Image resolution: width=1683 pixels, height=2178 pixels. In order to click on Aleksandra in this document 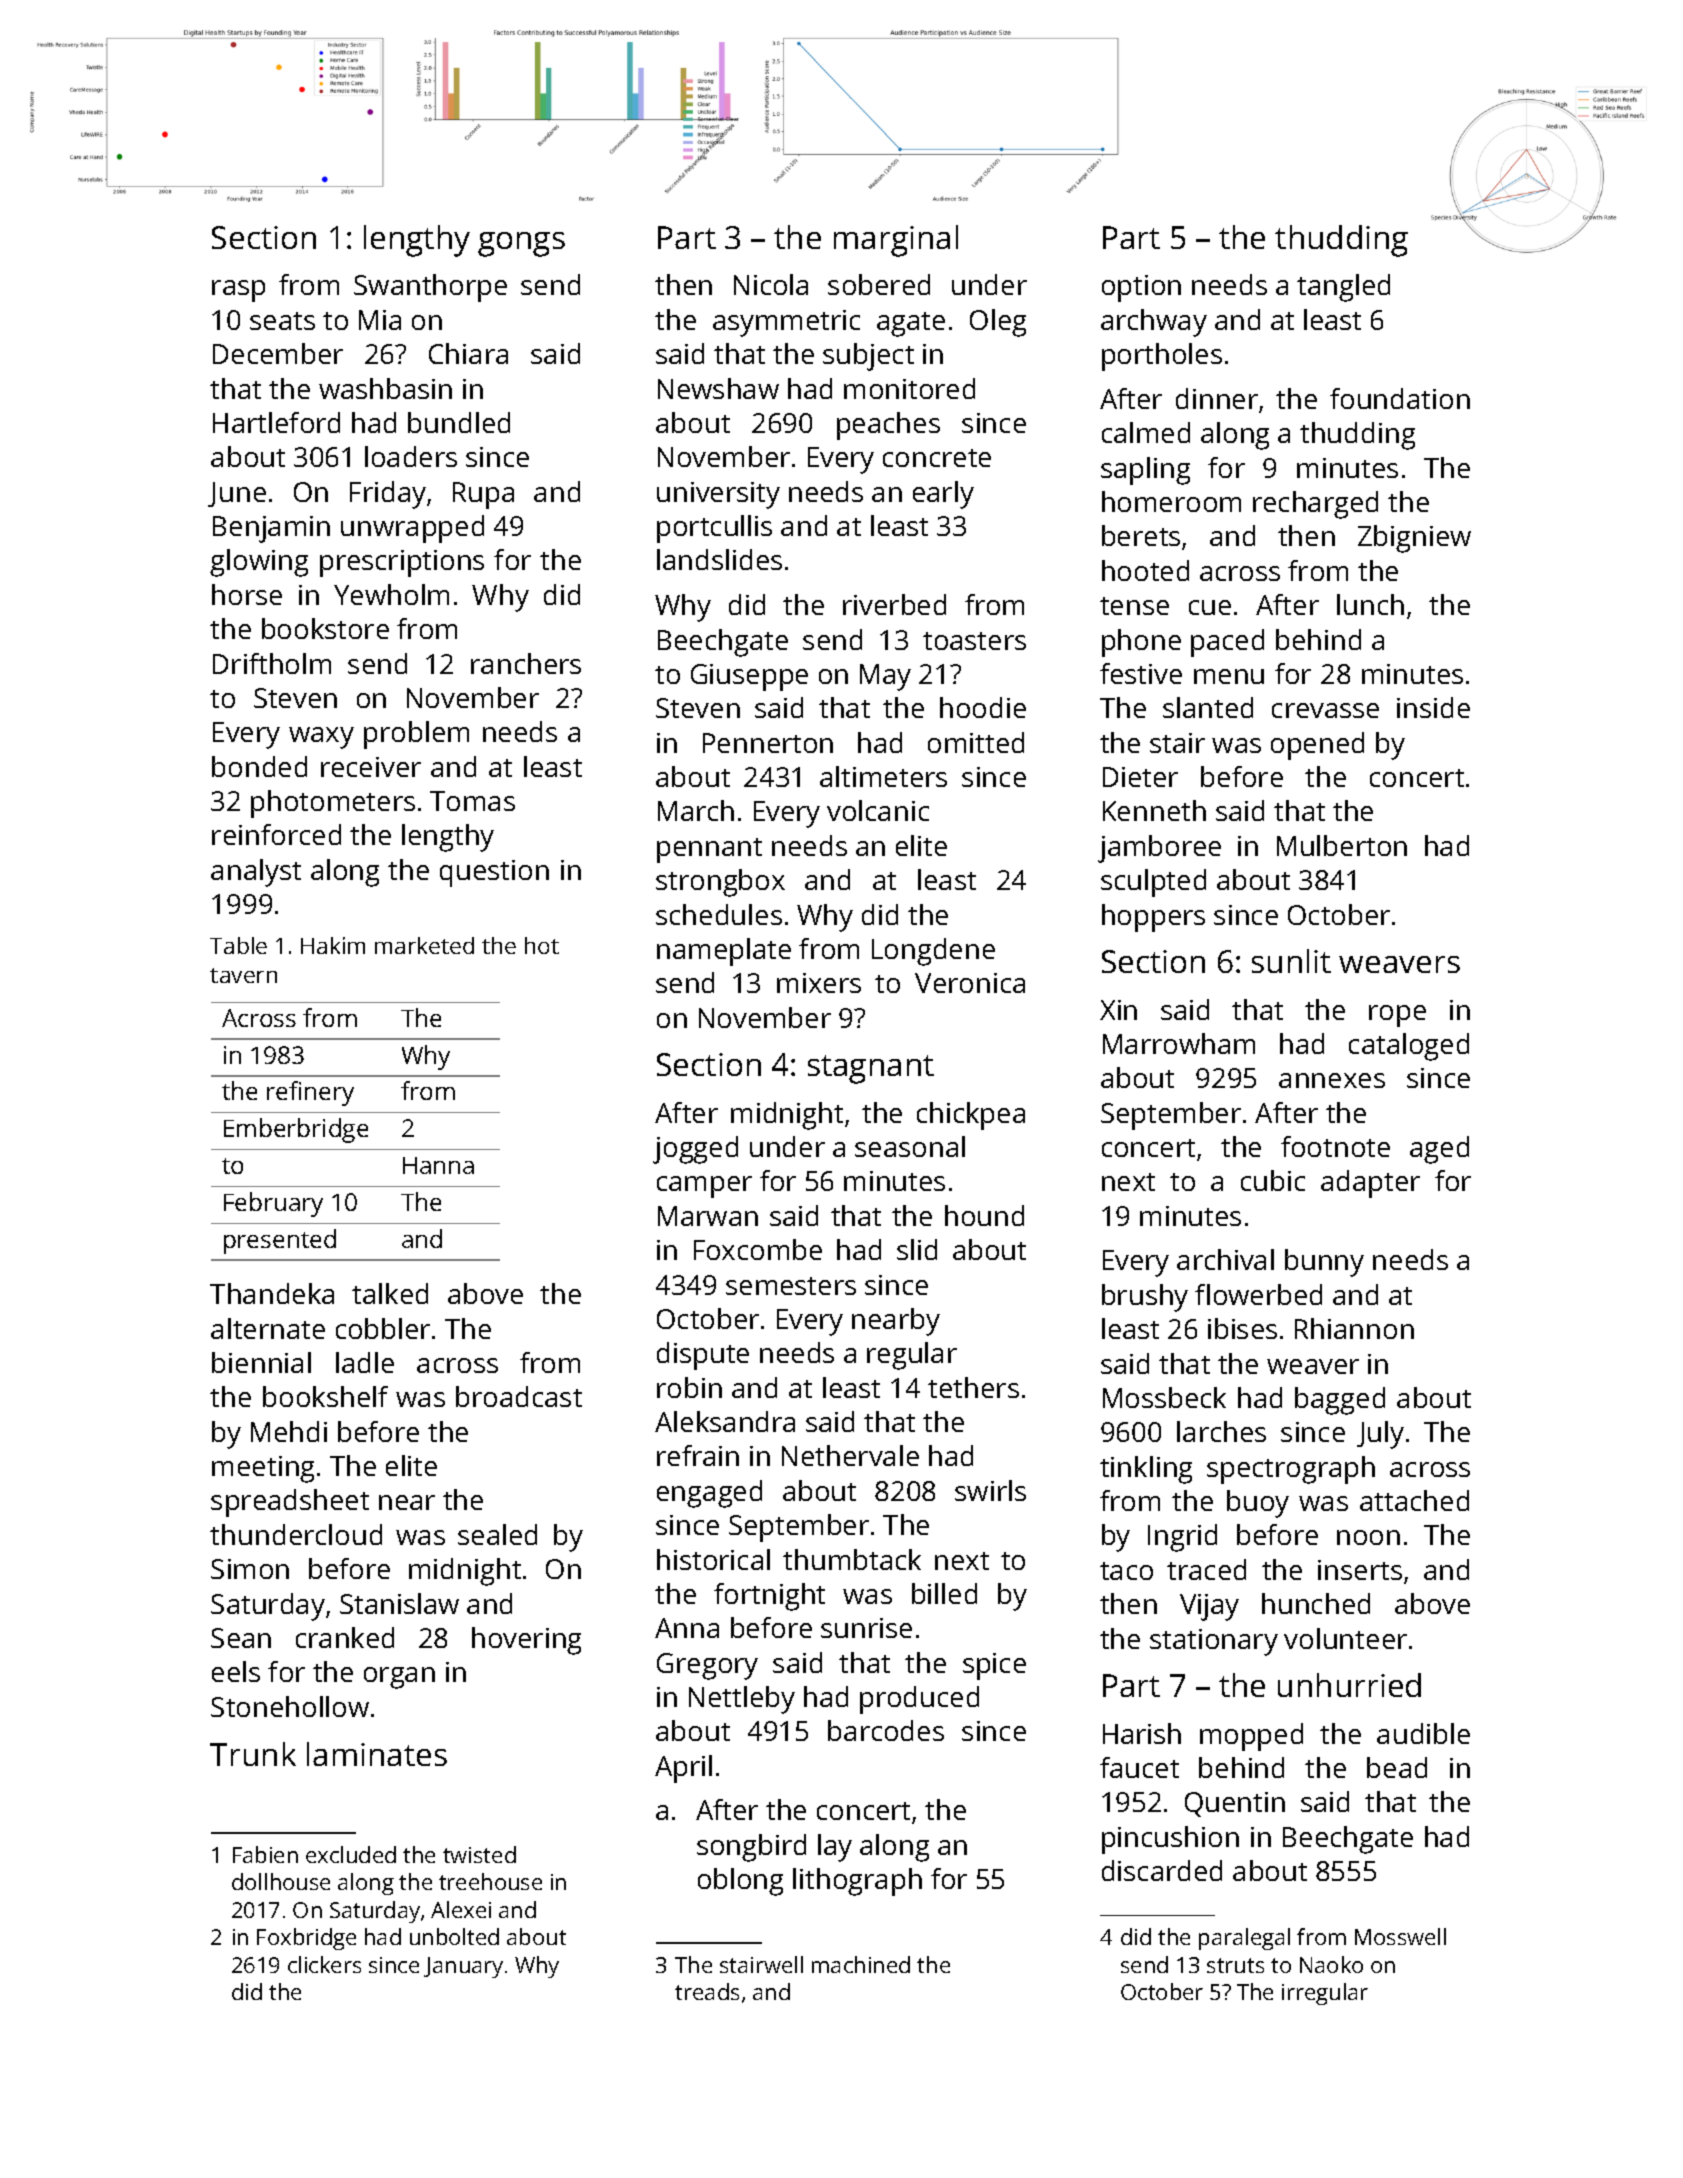, I will do `click(725, 1421)`.
